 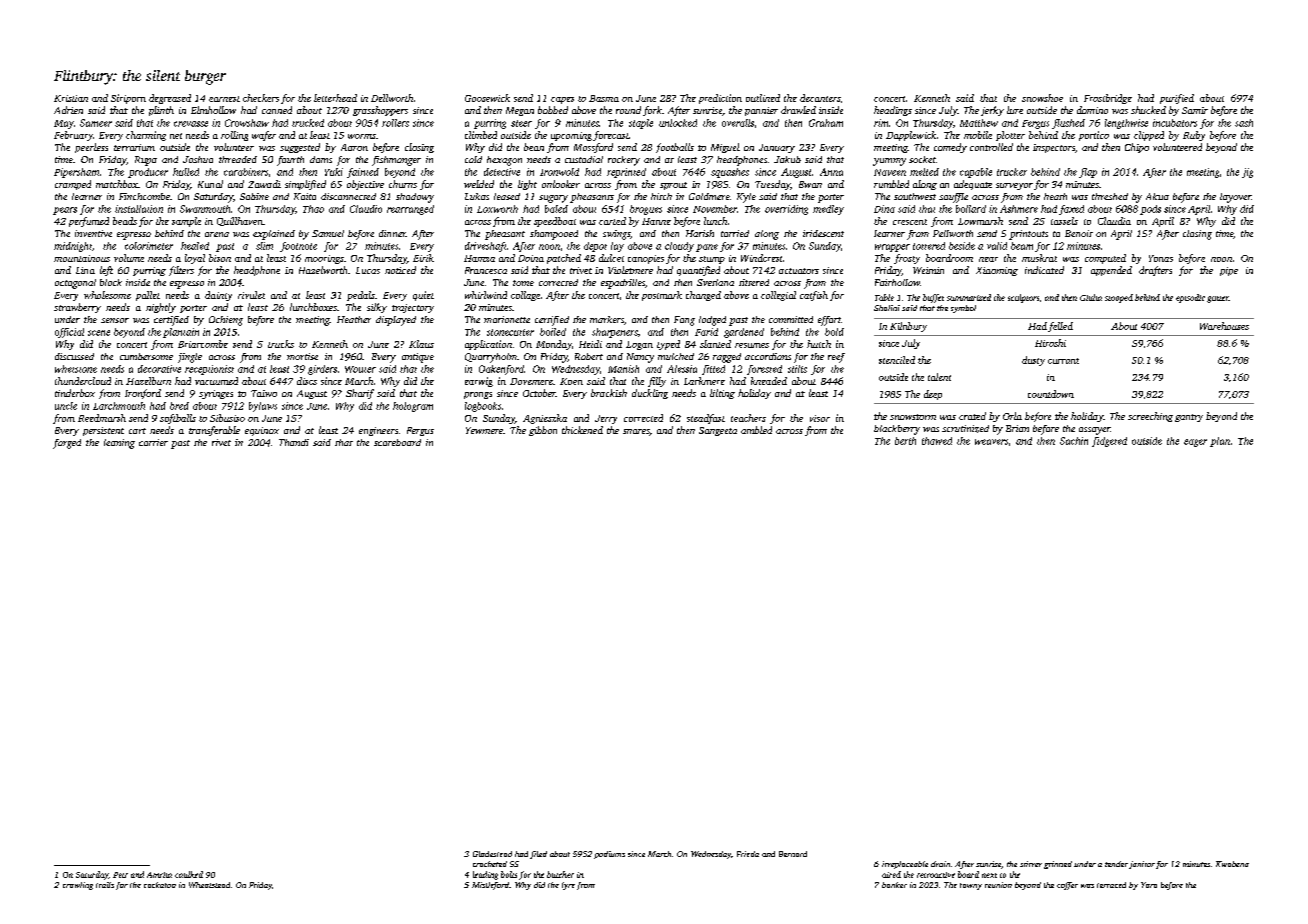 What do you see at coordinates (709, 196) in the page?
I see `Goldmere` at bounding box center [709, 196].
